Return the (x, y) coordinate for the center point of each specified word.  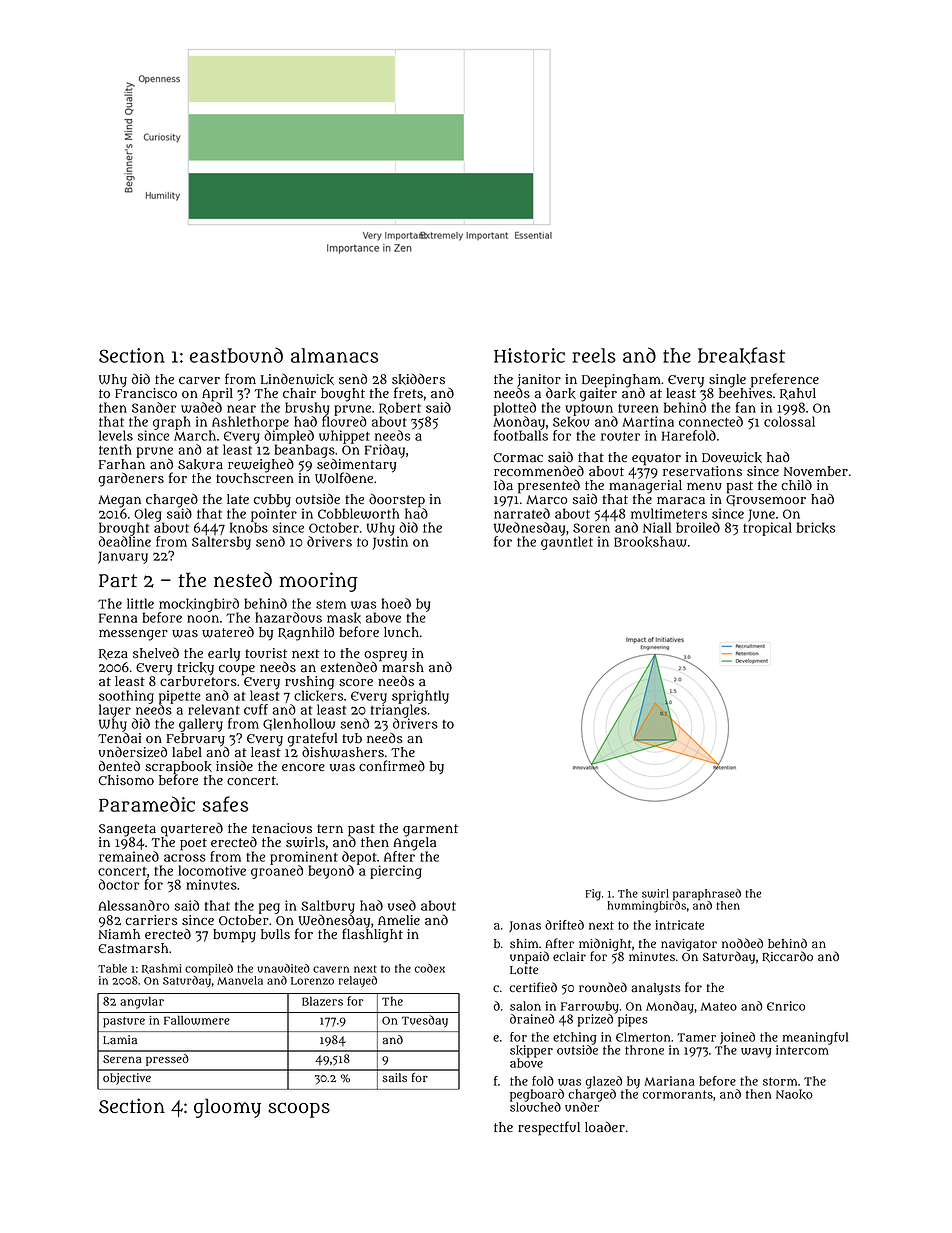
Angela (414, 844)
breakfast (741, 355)
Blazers (322, 1001)
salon (525, 1006)
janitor (539, 381)
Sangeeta (127, 830)
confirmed (392, 765)
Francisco (146, 393)
